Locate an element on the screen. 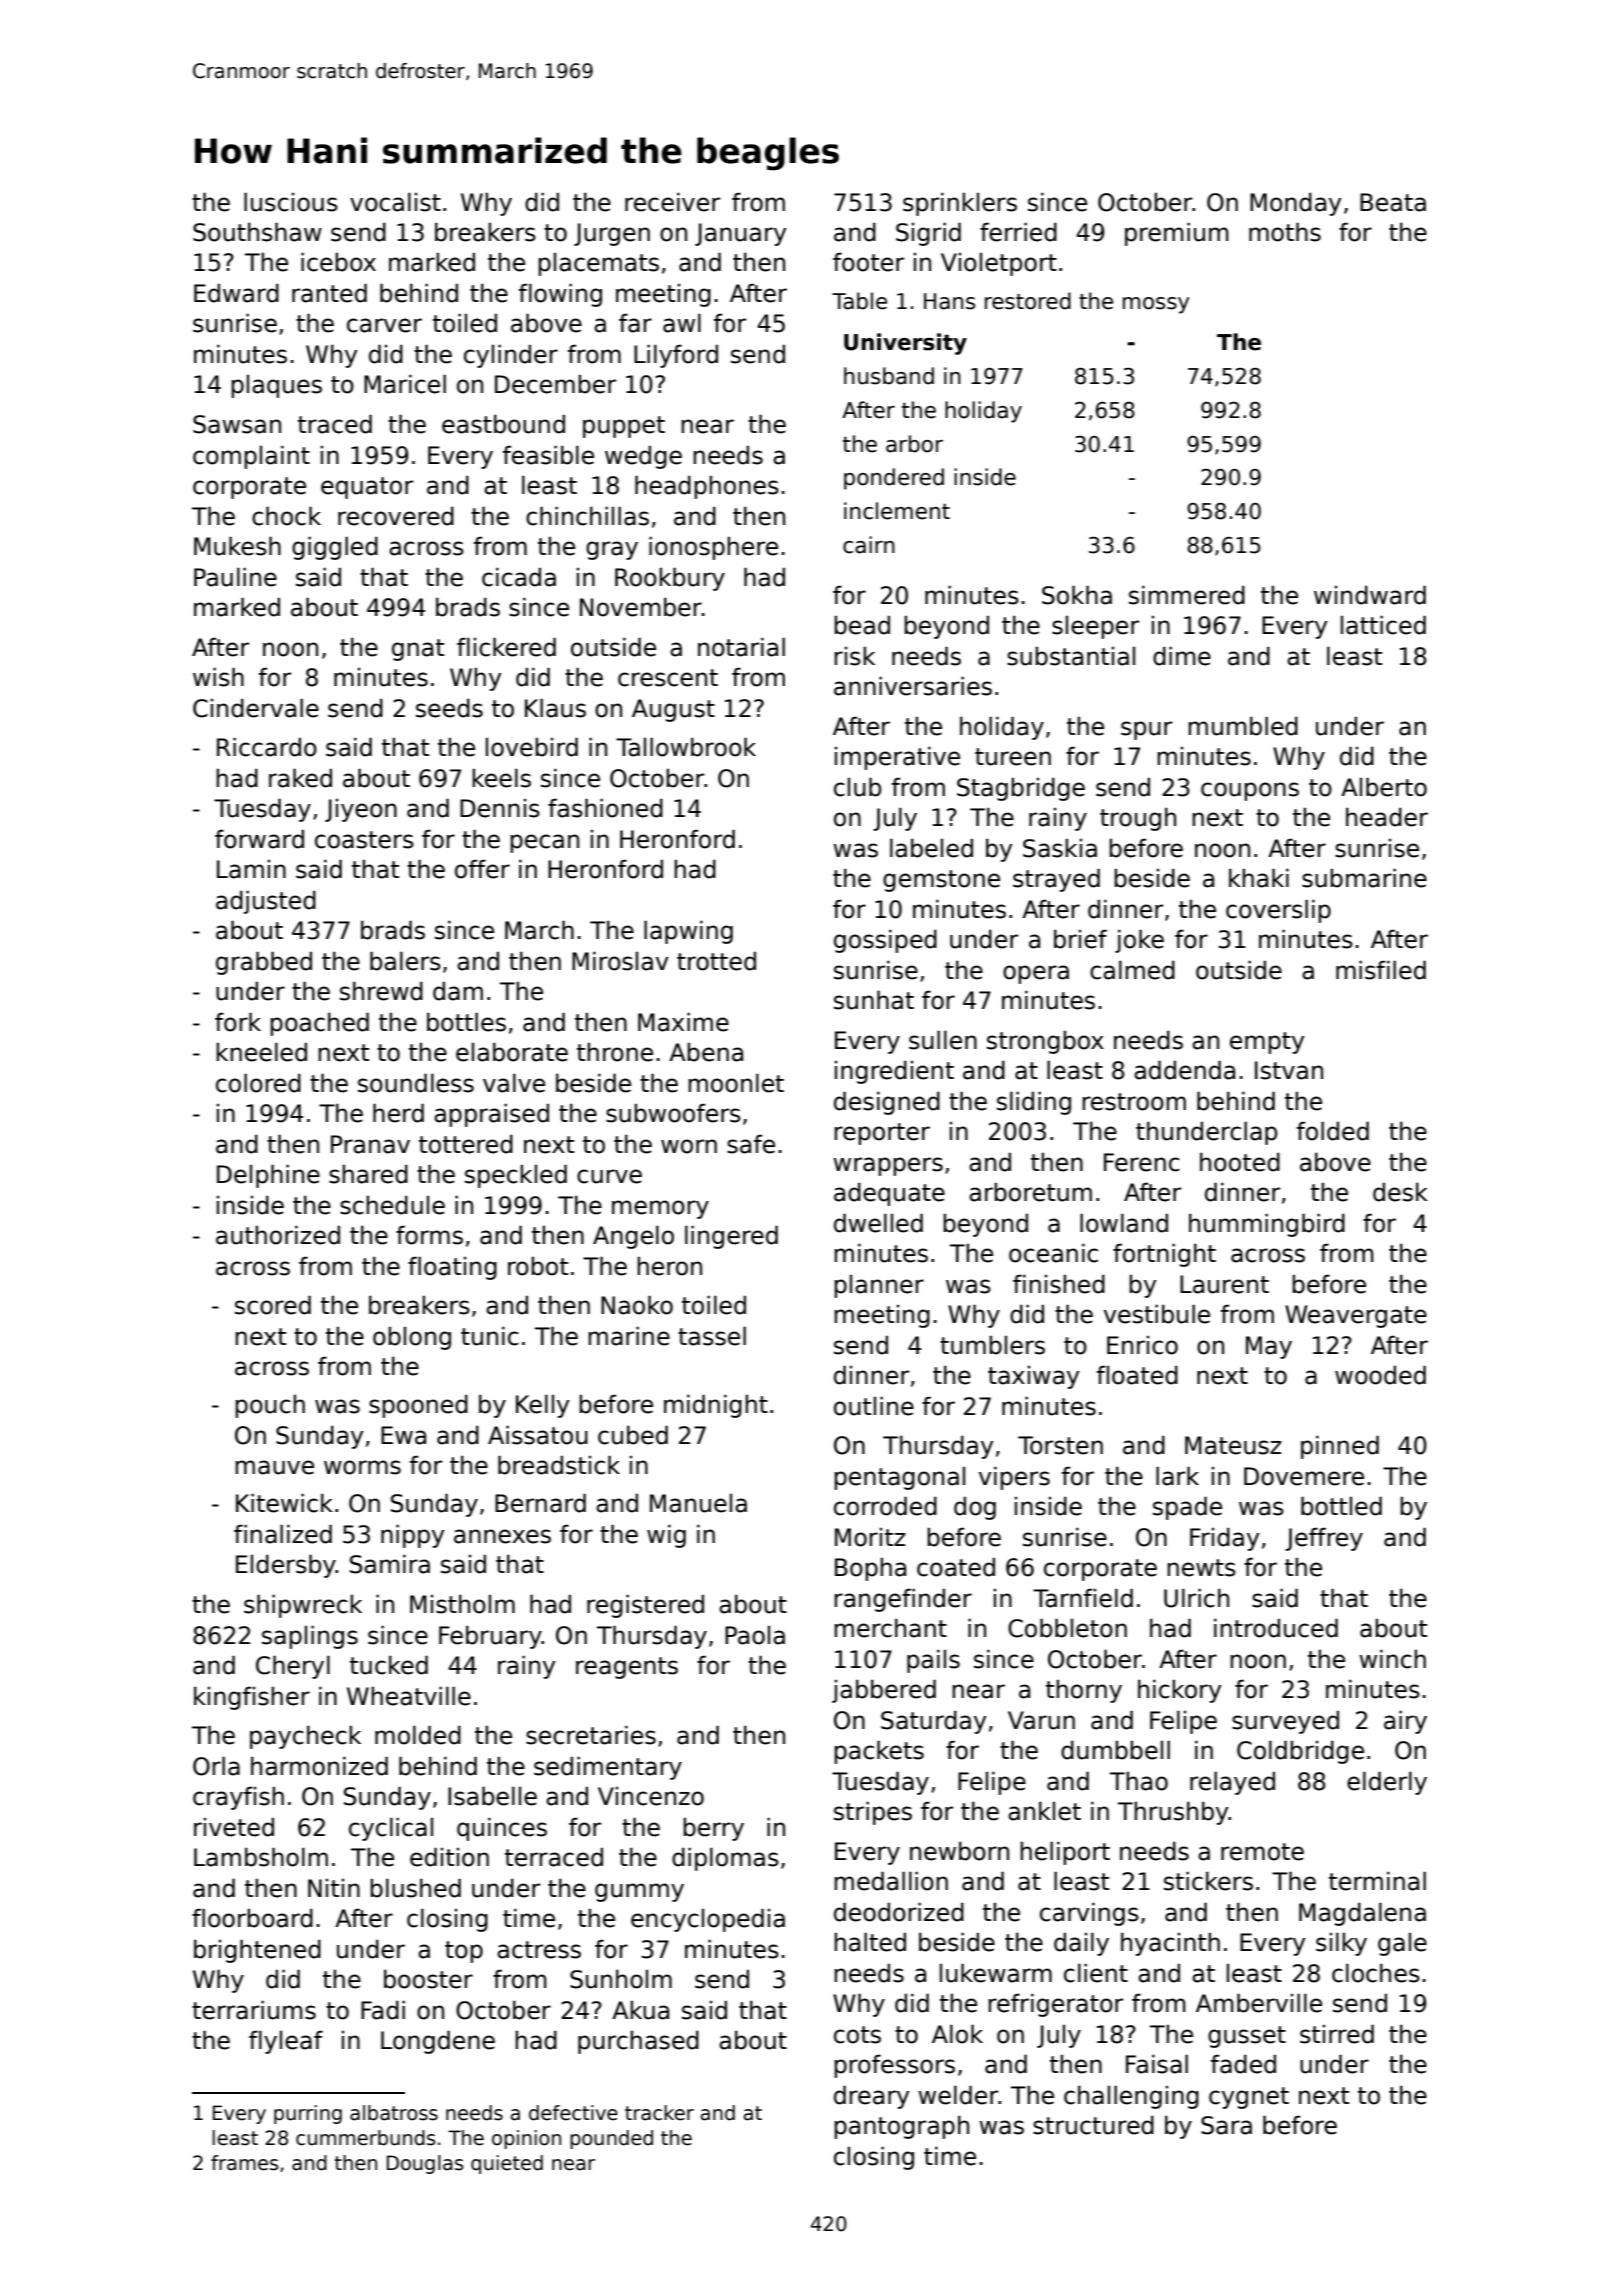 This screenshot has height=2292, width=1620. pondered is located at coordinates (894, 479).
